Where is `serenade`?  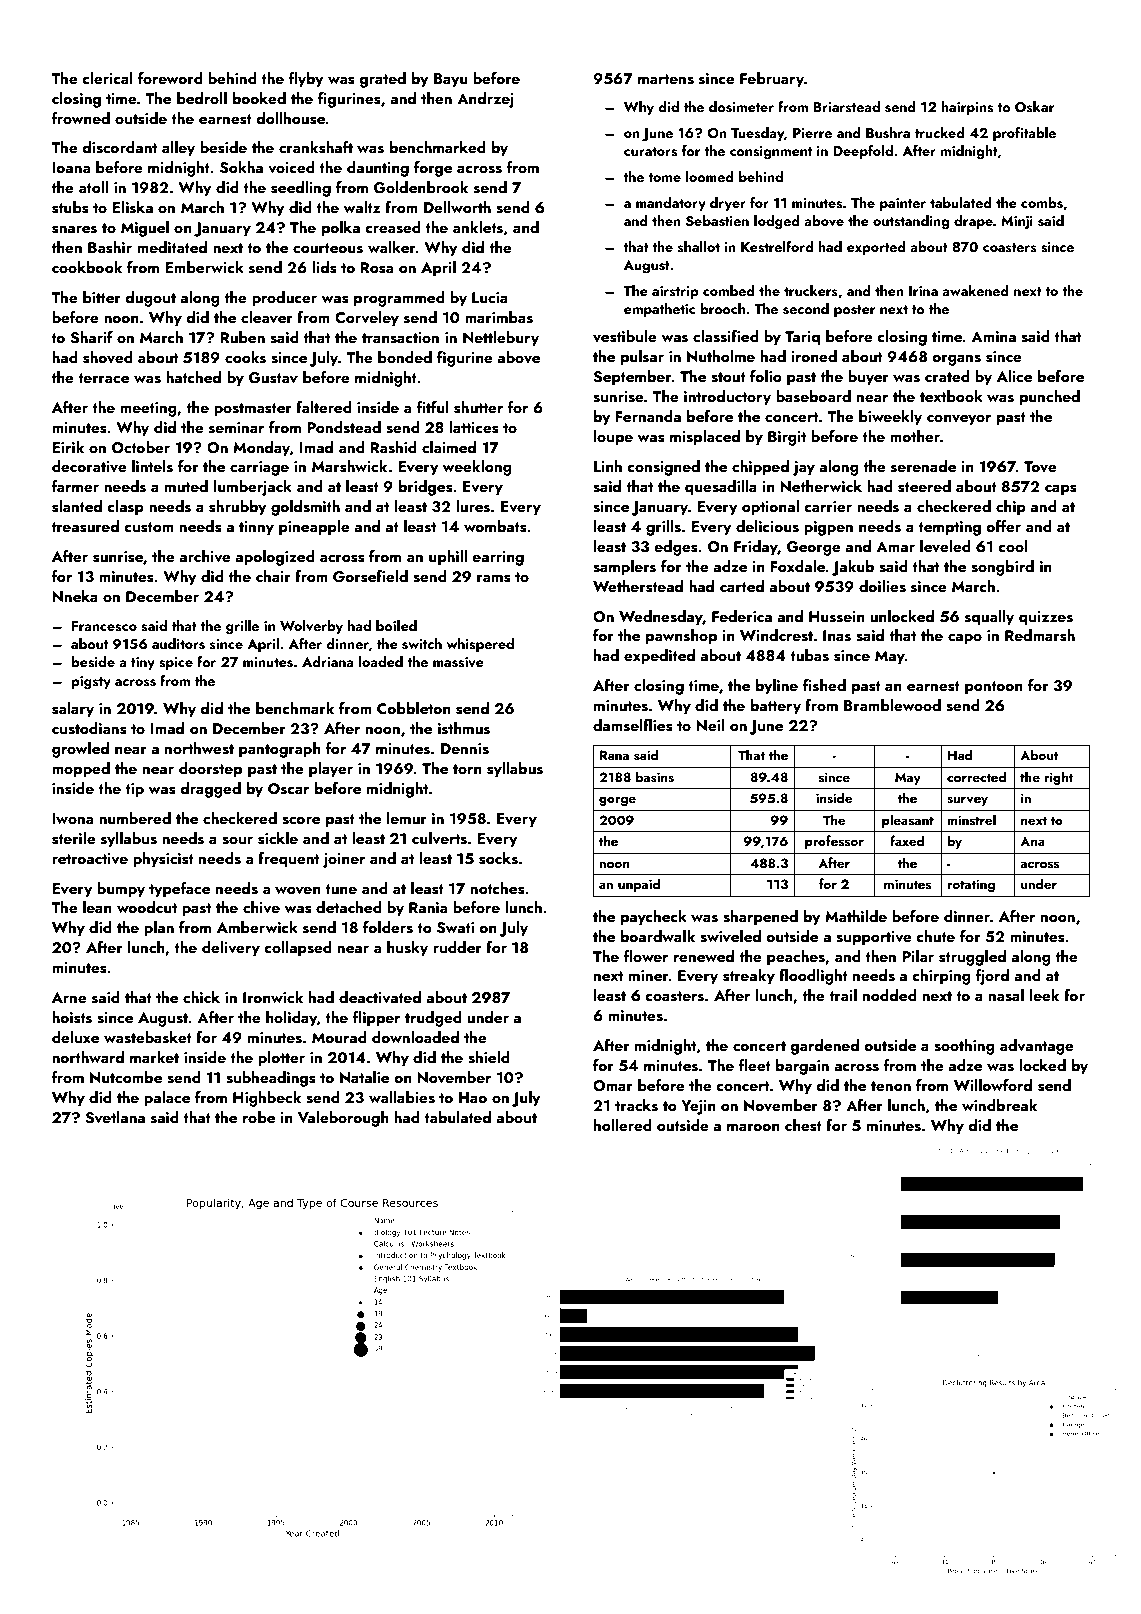 serenade is located at coordinates (923, 466).
